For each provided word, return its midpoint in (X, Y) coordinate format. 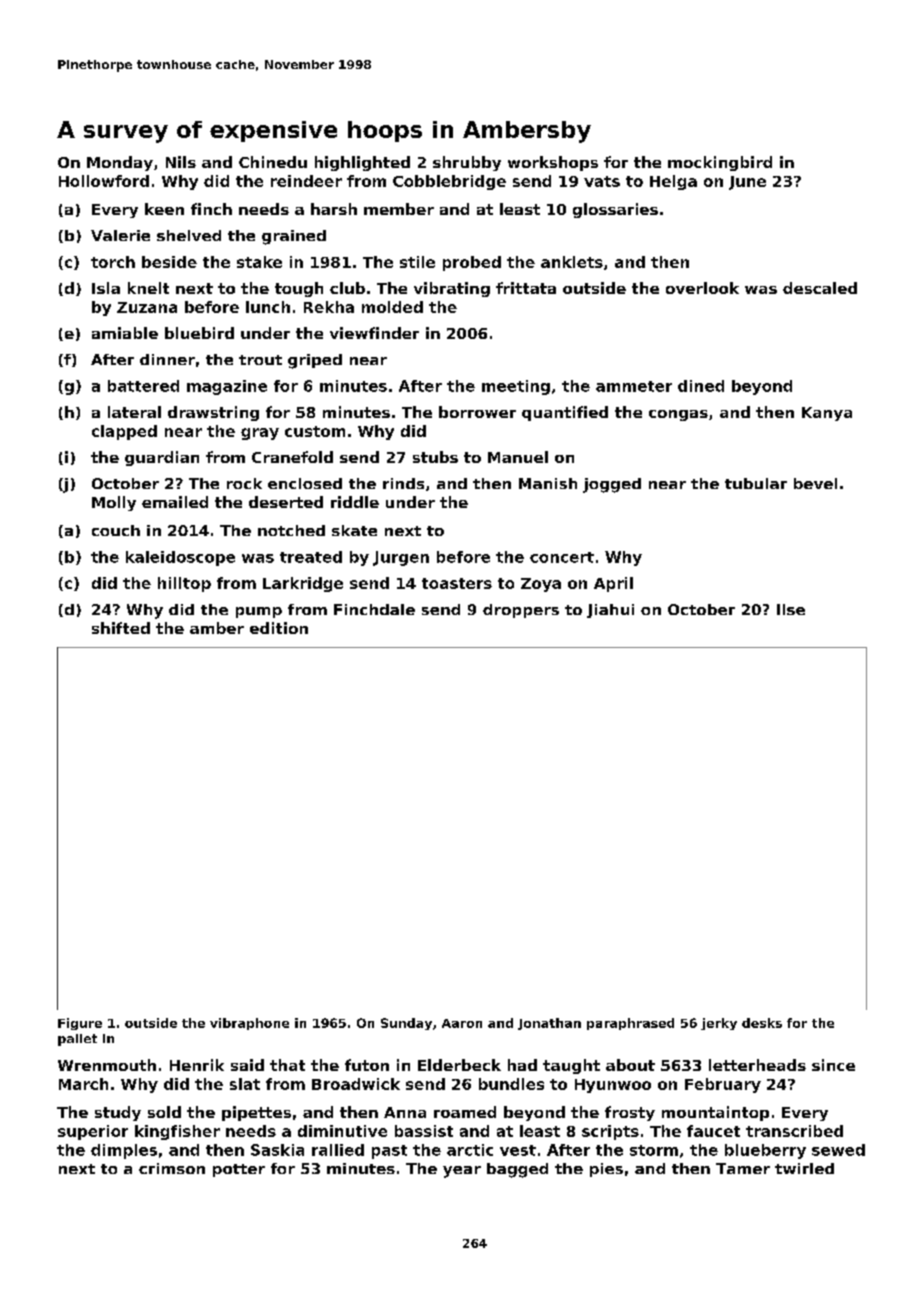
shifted (121, 628)
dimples (124, 1151)
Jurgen (401, 558)
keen (164, 209)
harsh (334, 209)
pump (259, 612)
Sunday (406, 1024)
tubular (756, 483)
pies (606, 1170)
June (747, 183)
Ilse (791, 609)
